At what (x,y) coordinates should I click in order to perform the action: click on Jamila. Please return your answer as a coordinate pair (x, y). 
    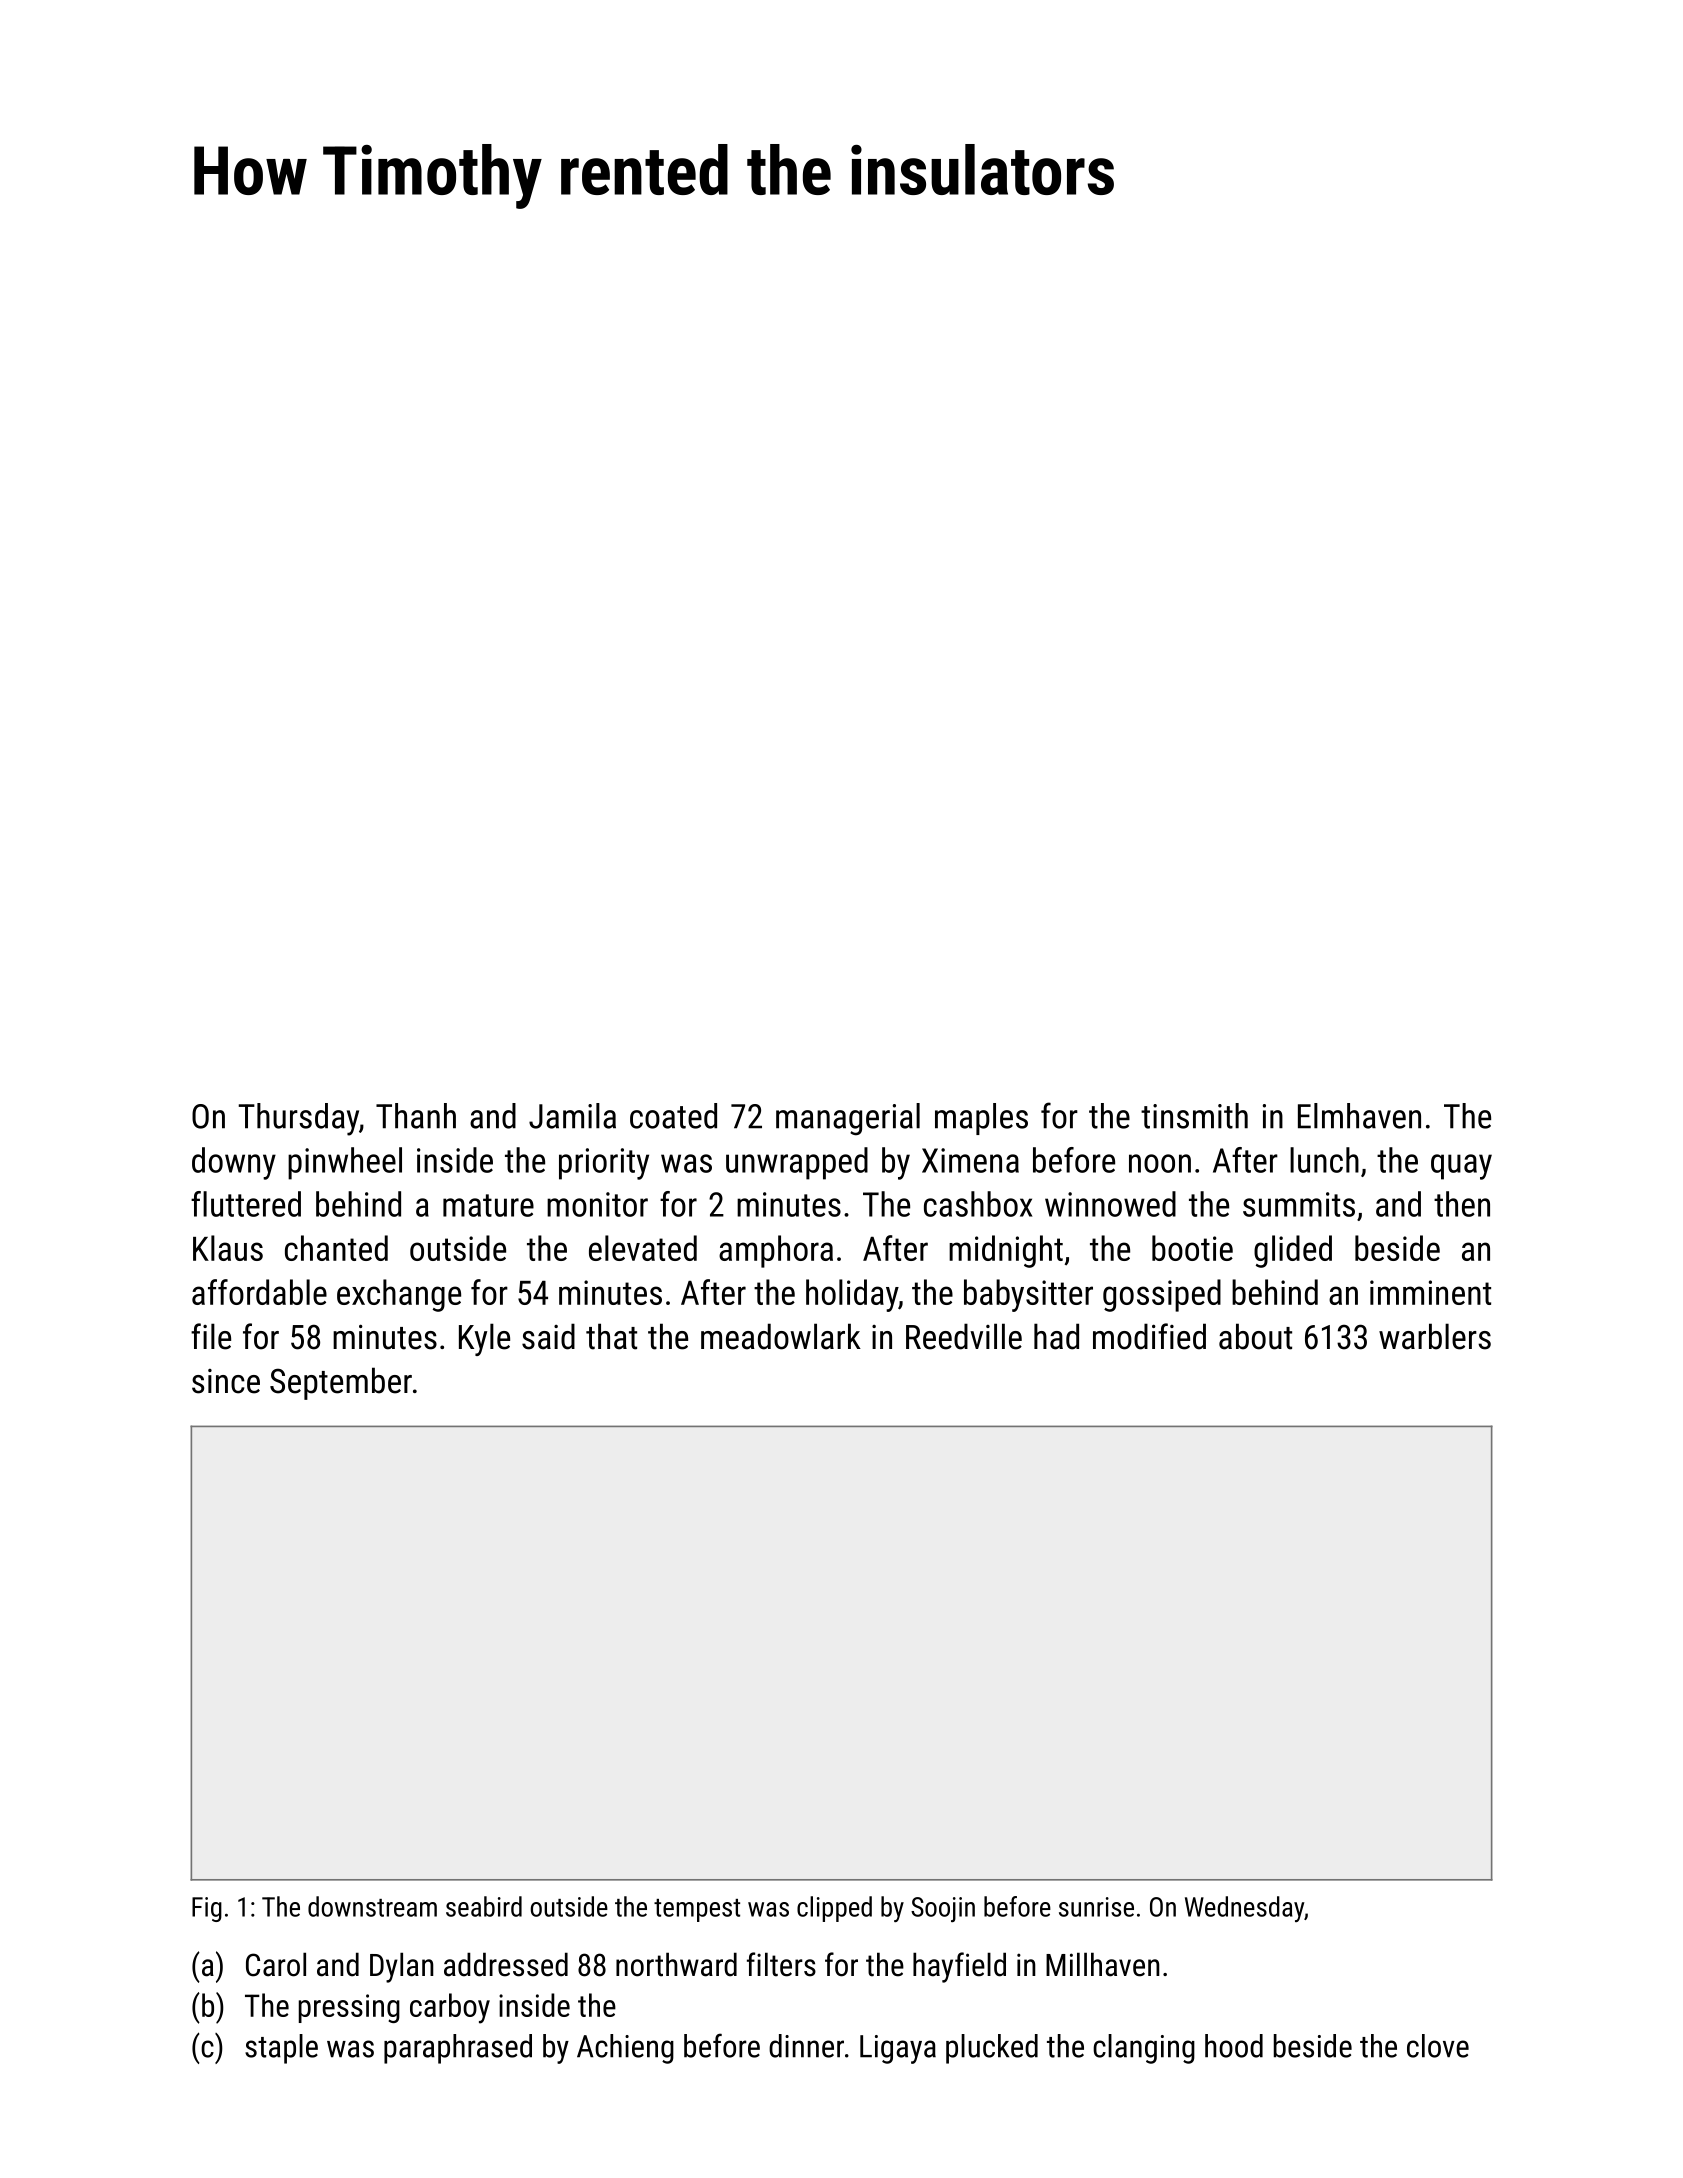
    Looking at the image, I should click on (572, 1116).
